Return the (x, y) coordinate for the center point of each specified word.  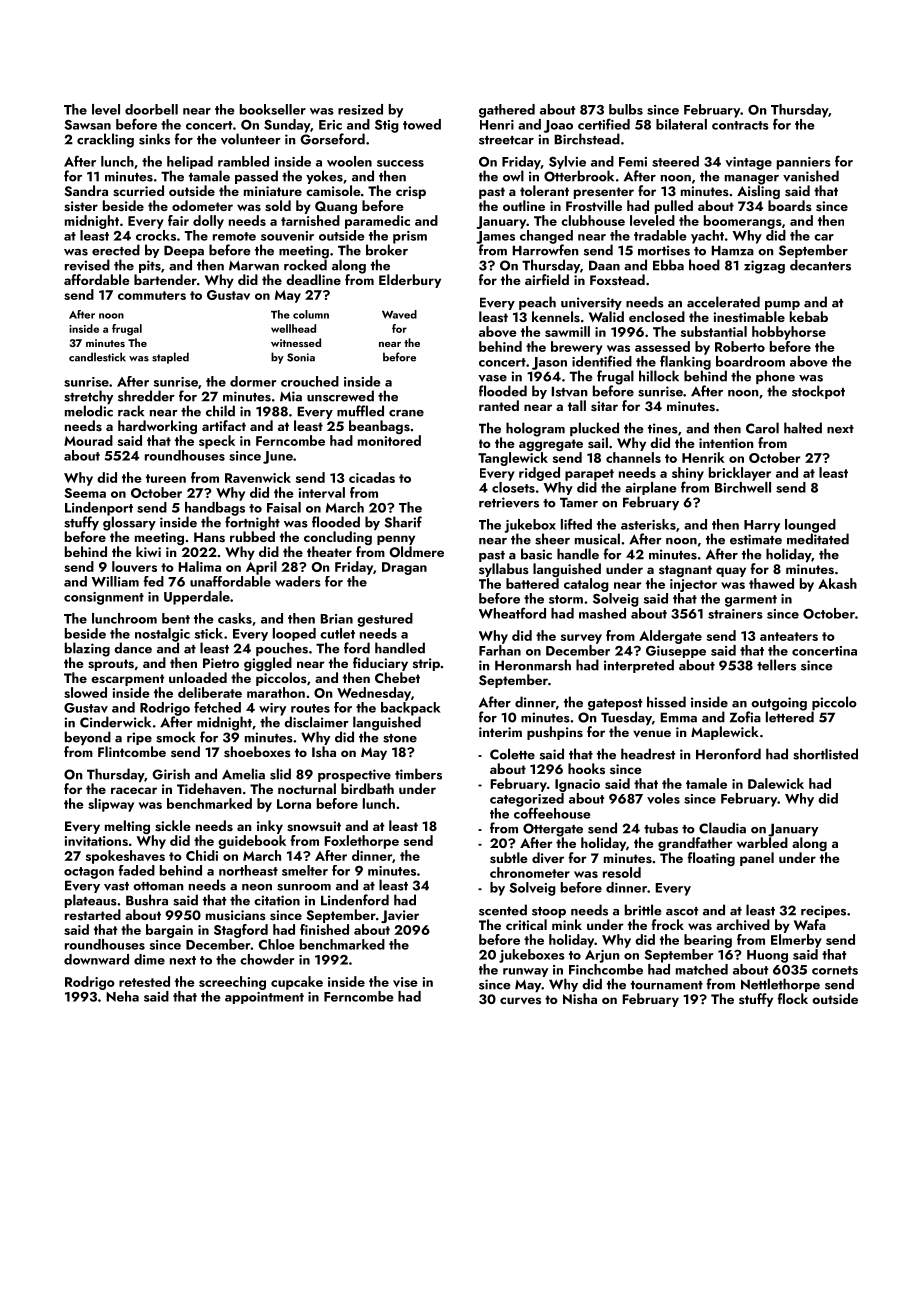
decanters (820, 265)
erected (116, 250)
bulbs (626, 109)
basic (536, 554)
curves (520, 1001)
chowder (267, 959)
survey (581, 639)
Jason (549, 363)
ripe (139, 738)
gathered (507, 111)
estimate (756, 539)
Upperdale (197, 598)
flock (792, 998)
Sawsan (87, 125)
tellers (776, 665)
